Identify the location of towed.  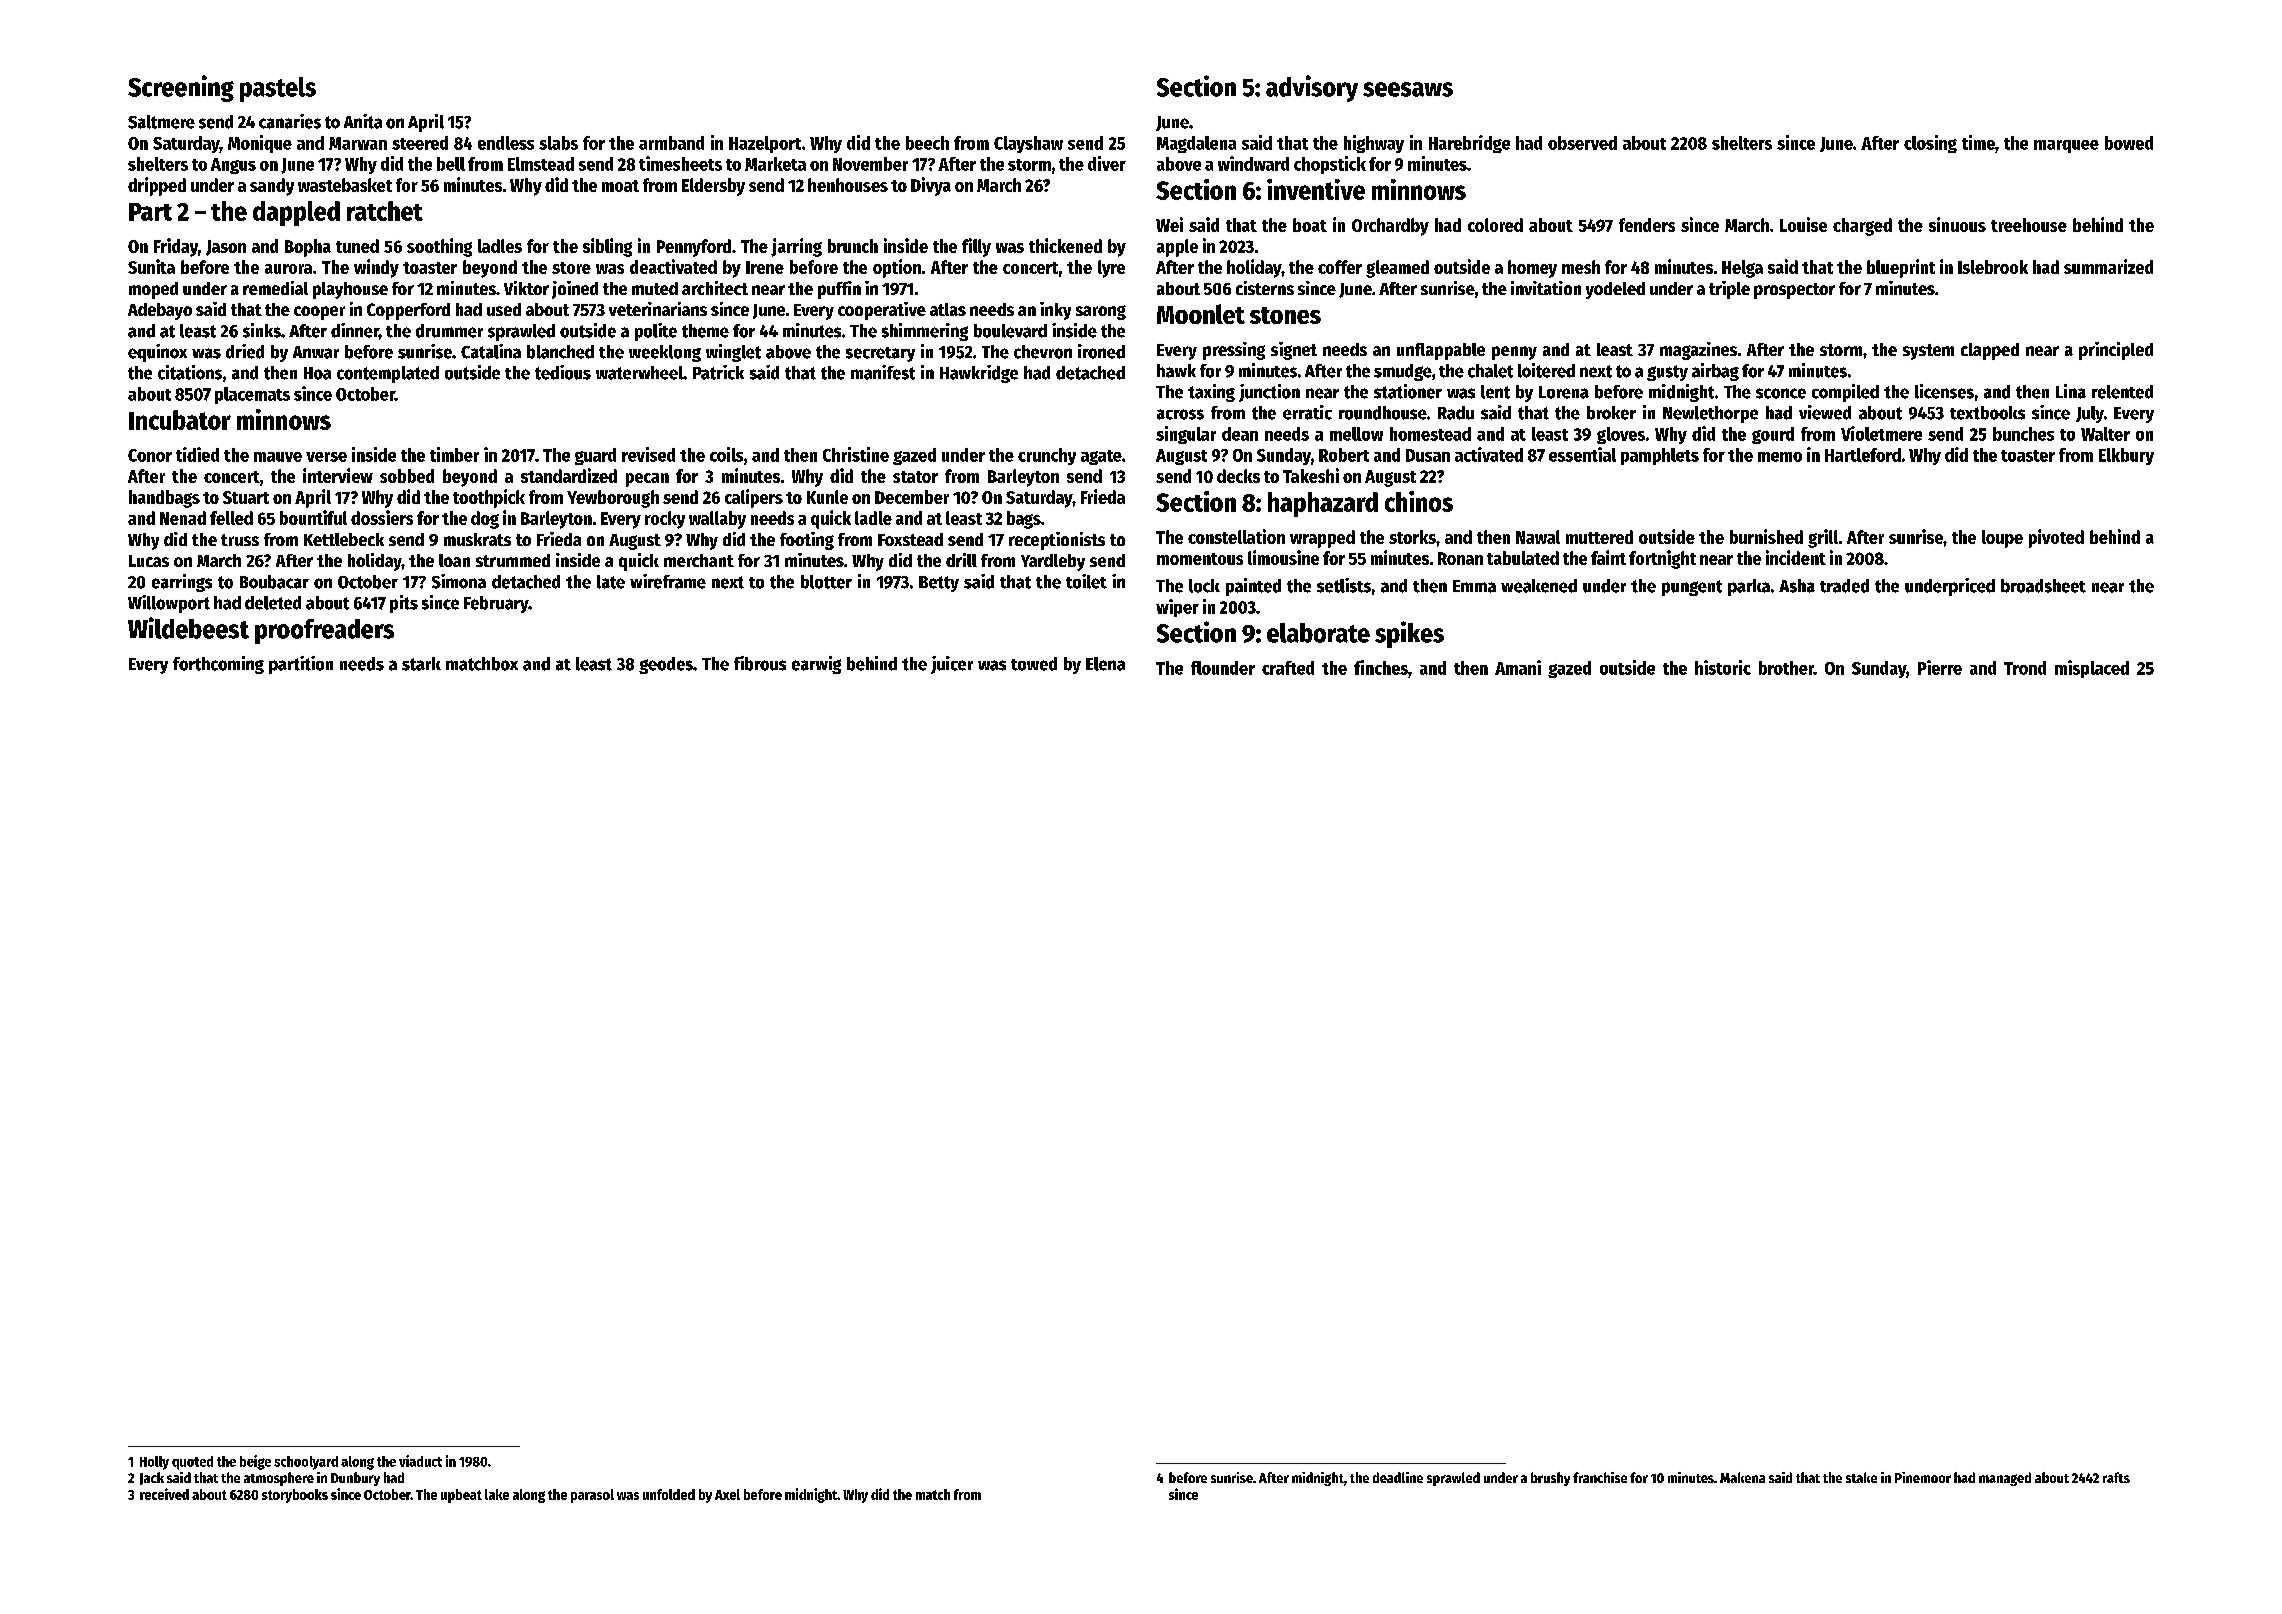
(1034, 664).
